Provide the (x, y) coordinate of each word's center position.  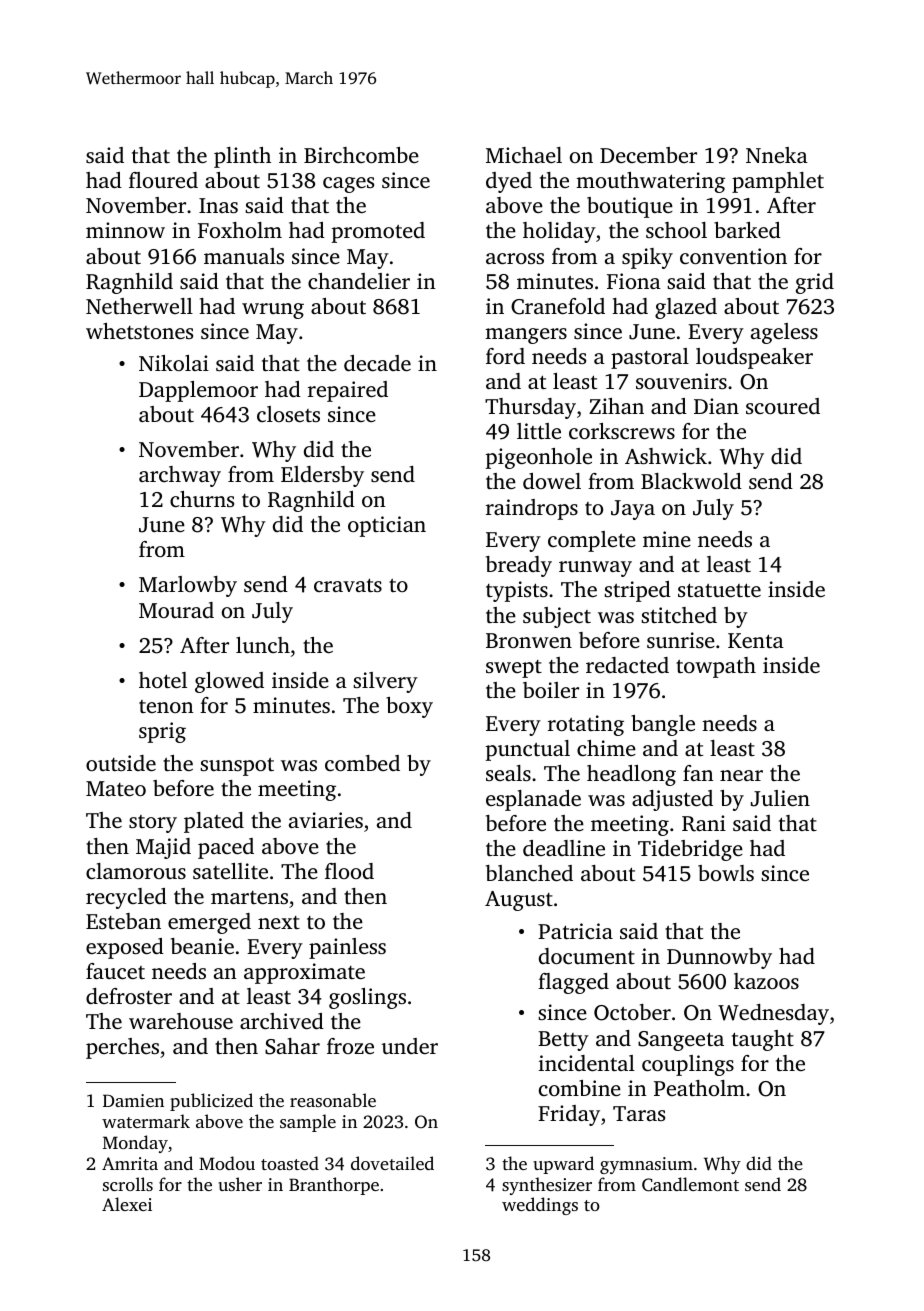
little (539, 431)
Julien (780, 798)
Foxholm (240, 230)
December (648, 155)
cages (348, 185)
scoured (783, 406)
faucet (115, 971)
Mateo (116, 788)
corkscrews (622, 431)
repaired (348, 391)
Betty (563, 1041)
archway (180, 476)
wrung (273, 311)
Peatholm (699, 1088)
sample (308, 1123)
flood (349, 871)
